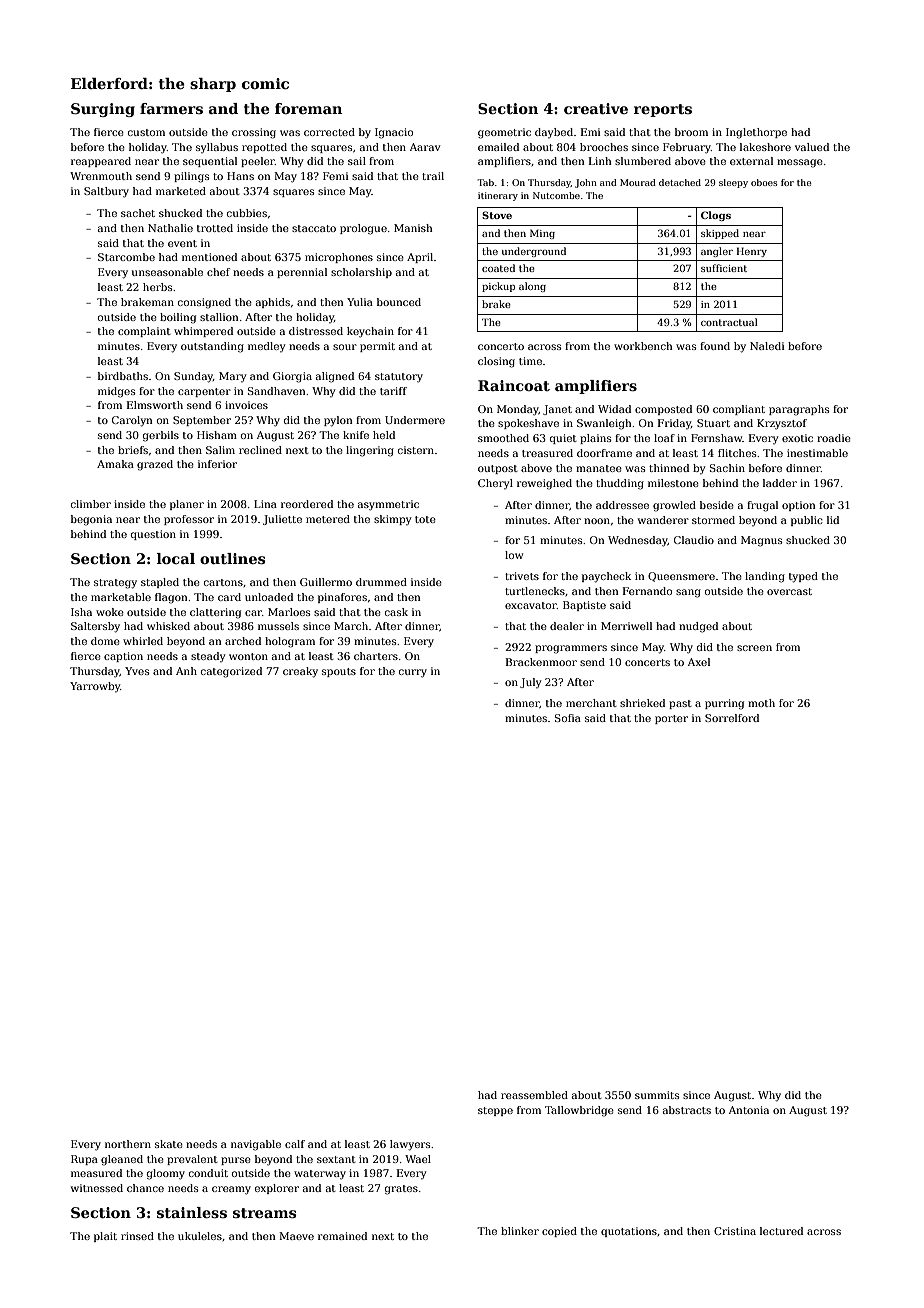 The height and width of the document is (1308, 924). Describe the element at coordinates (749, 1110) in the document. I see `Antonia` at that location.
